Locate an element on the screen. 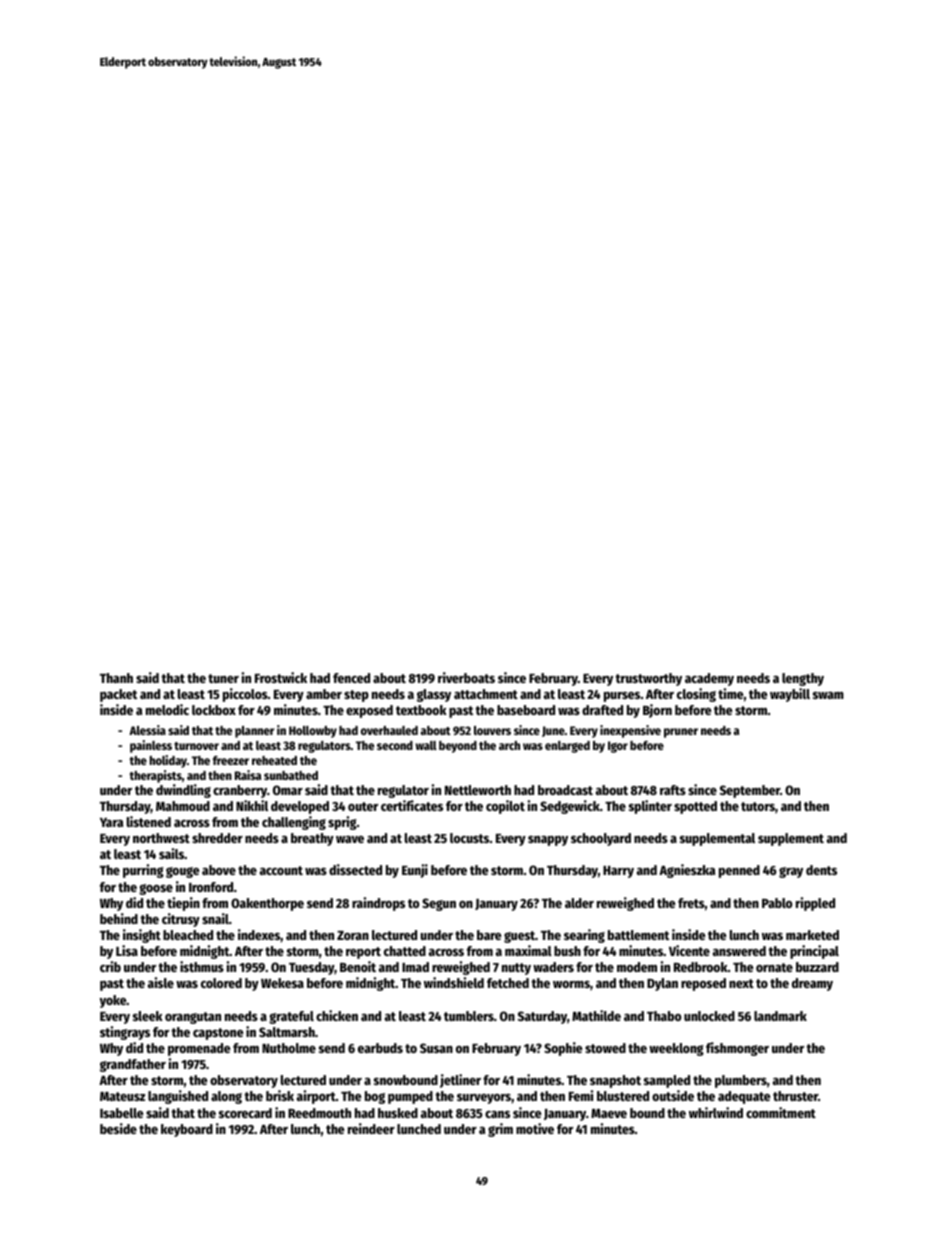  reposed is located at coordinates (703, 984).
